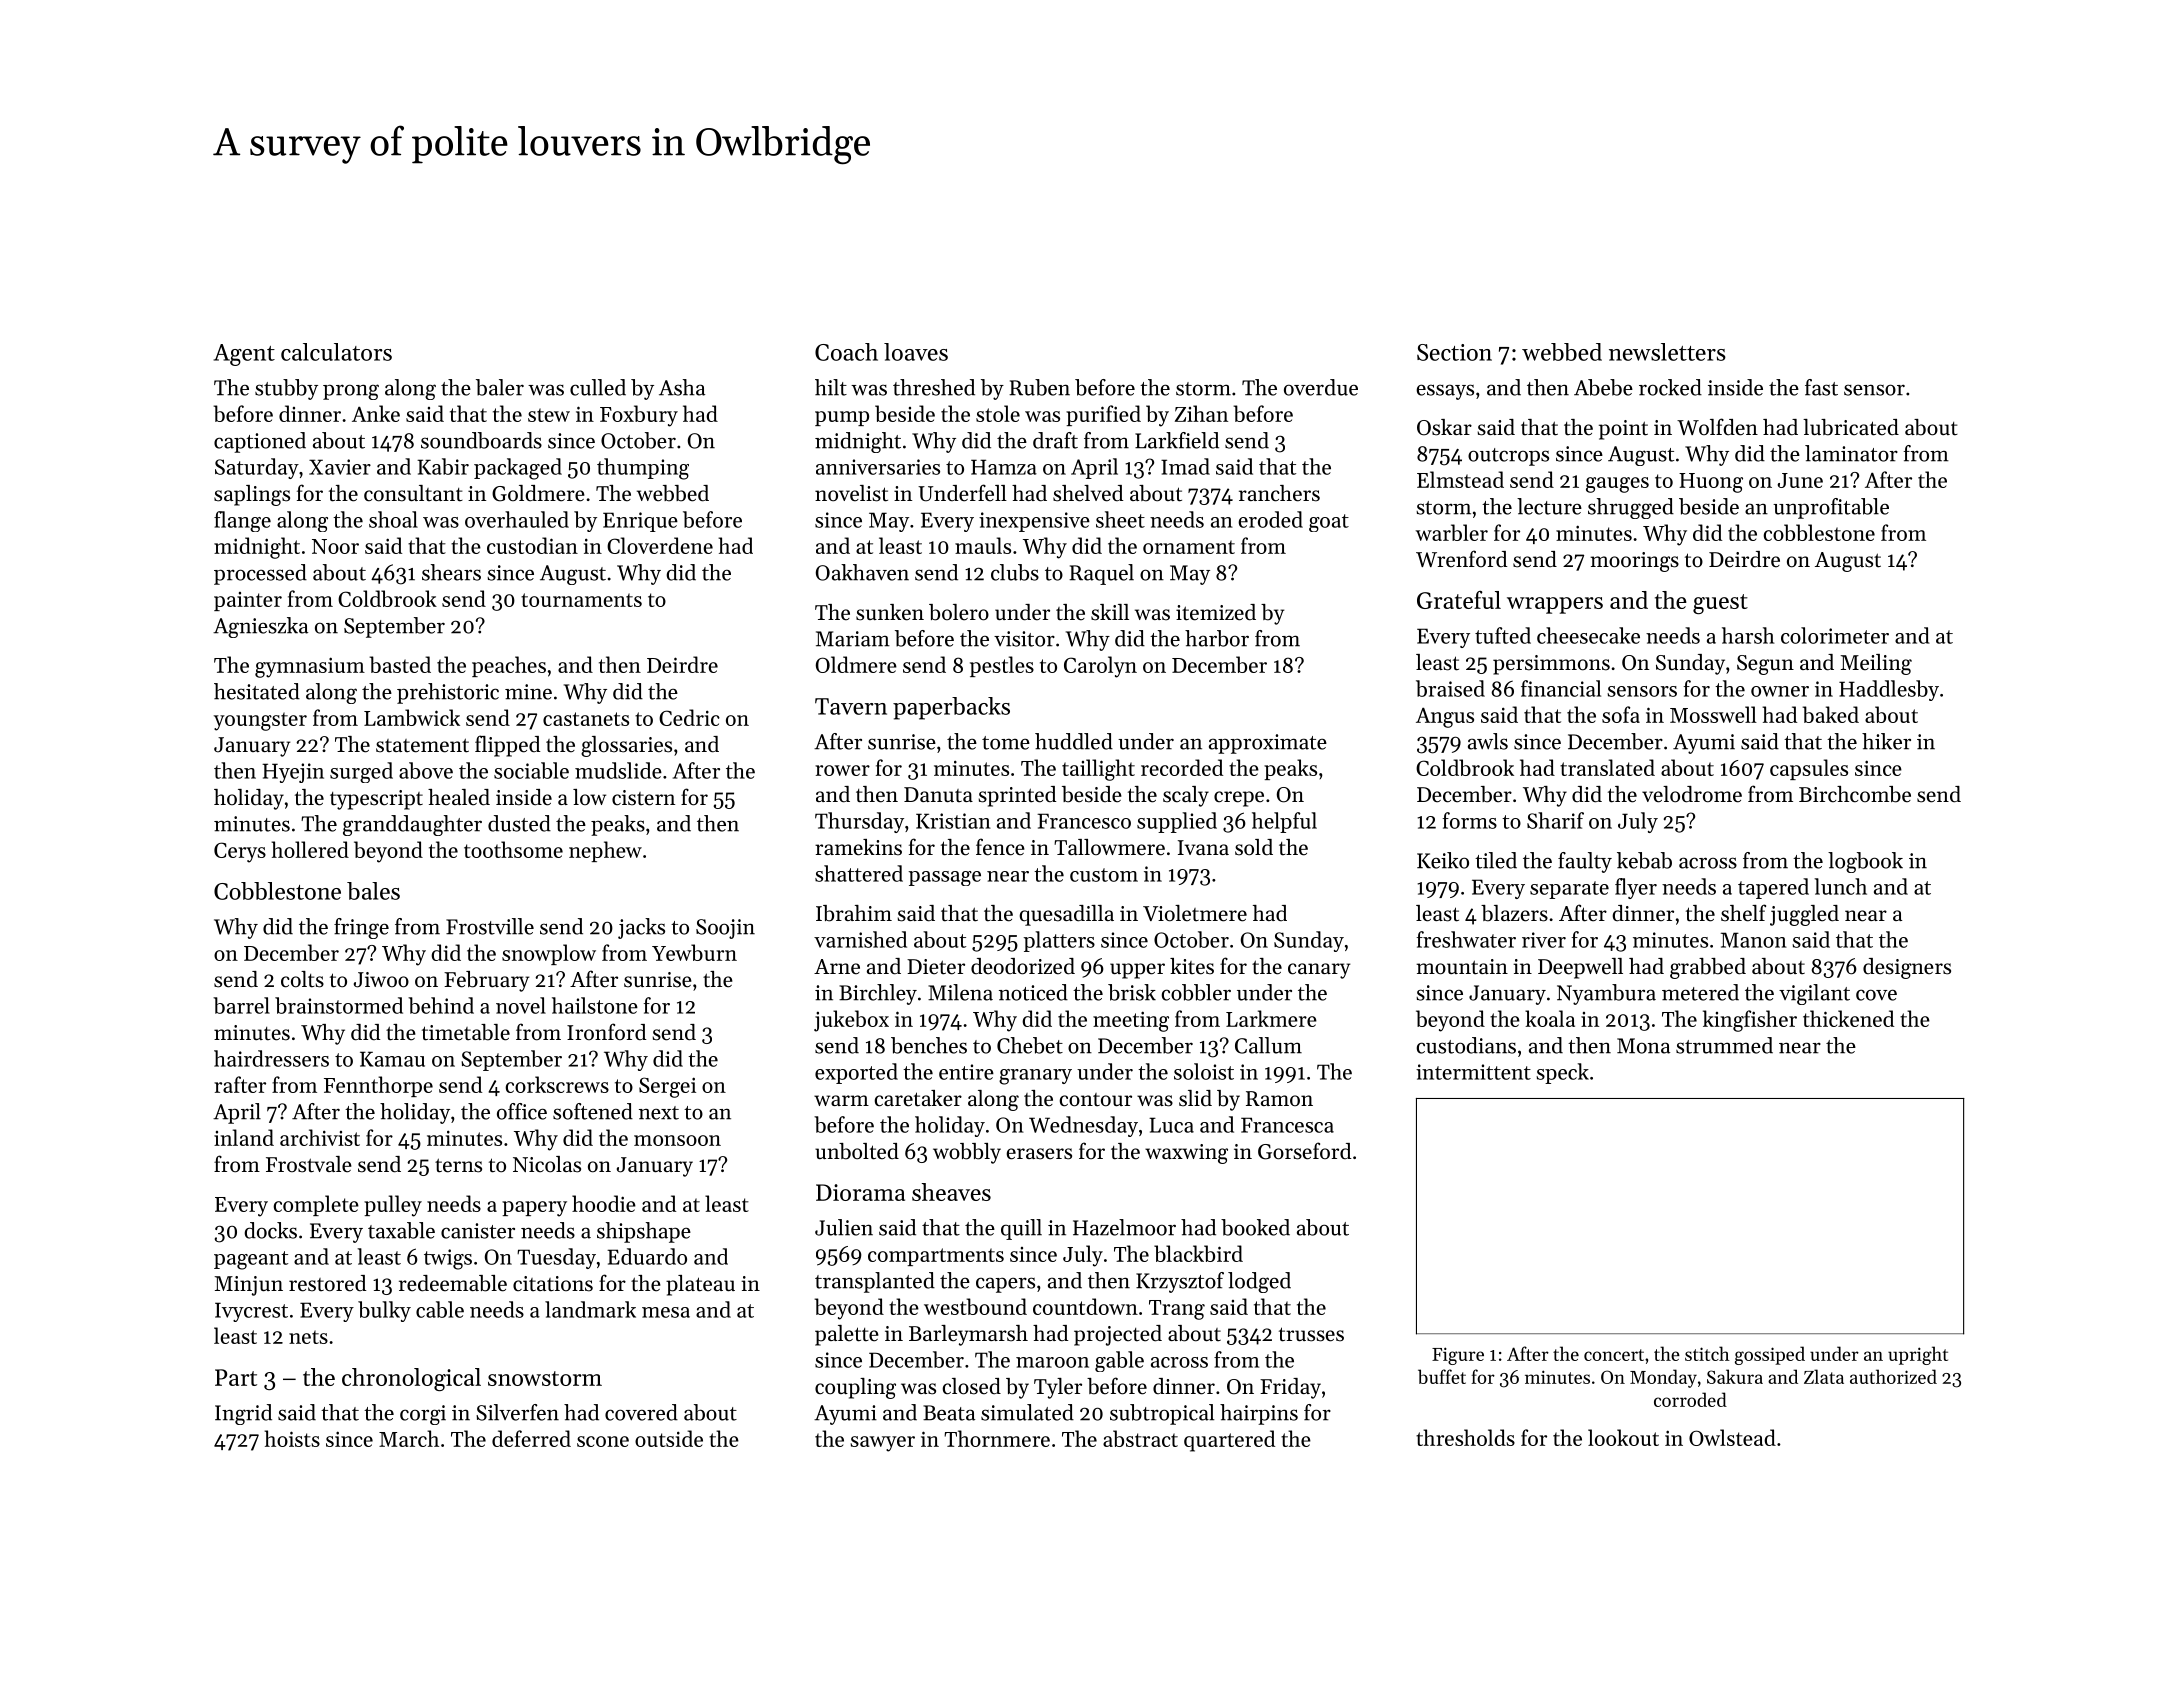 Image resolution: width=2178 pixels, height=1683 pixels. What do you see at coordinates (1770, 1355) in the screenshot?
I see `gossiped` at bounding box center [1770, 1355].
